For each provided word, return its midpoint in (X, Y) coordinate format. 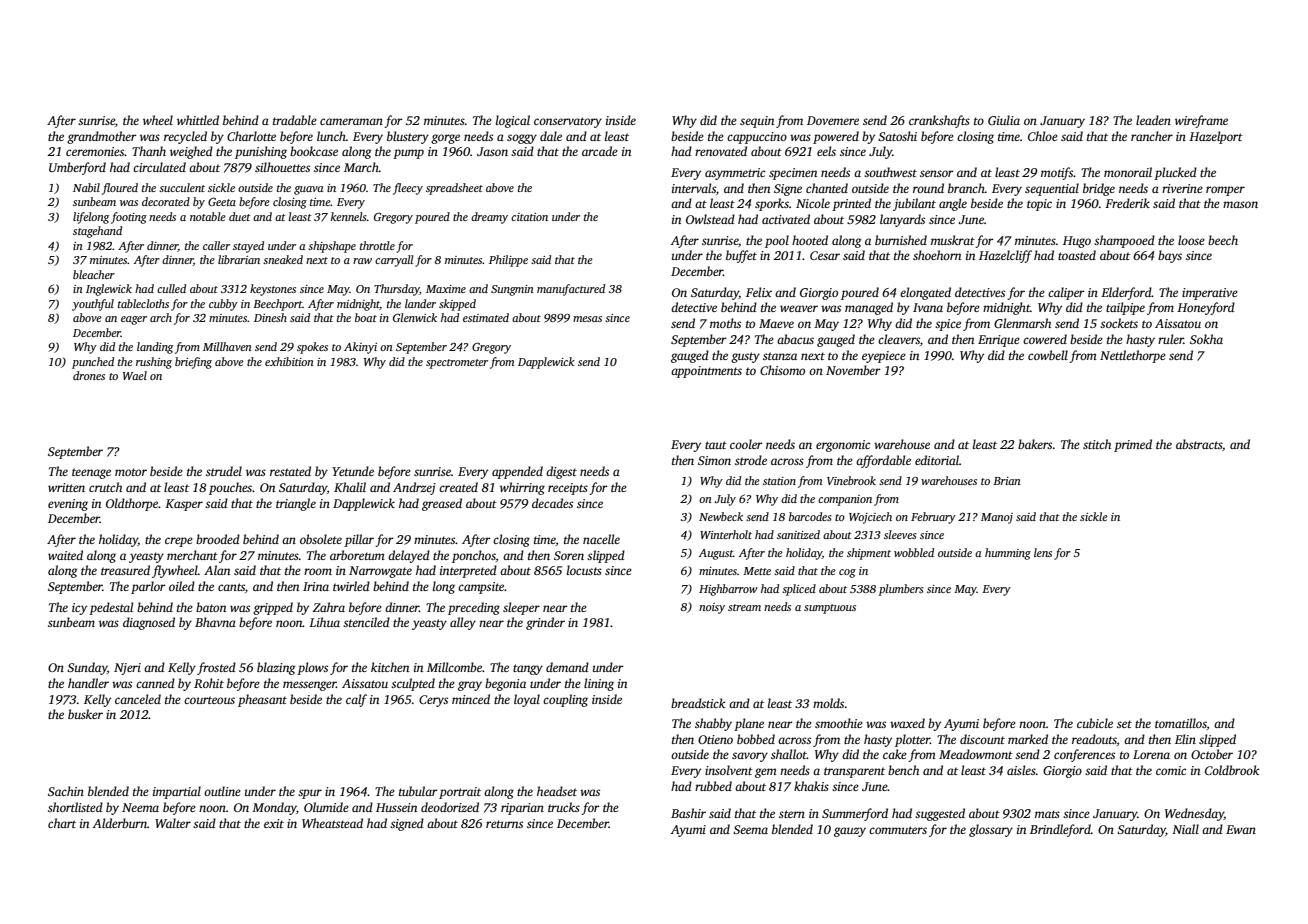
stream (744, 607)
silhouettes (282, 167)
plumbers (901, 590)
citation (529, 217)
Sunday (87, 668)
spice (948, 325)
